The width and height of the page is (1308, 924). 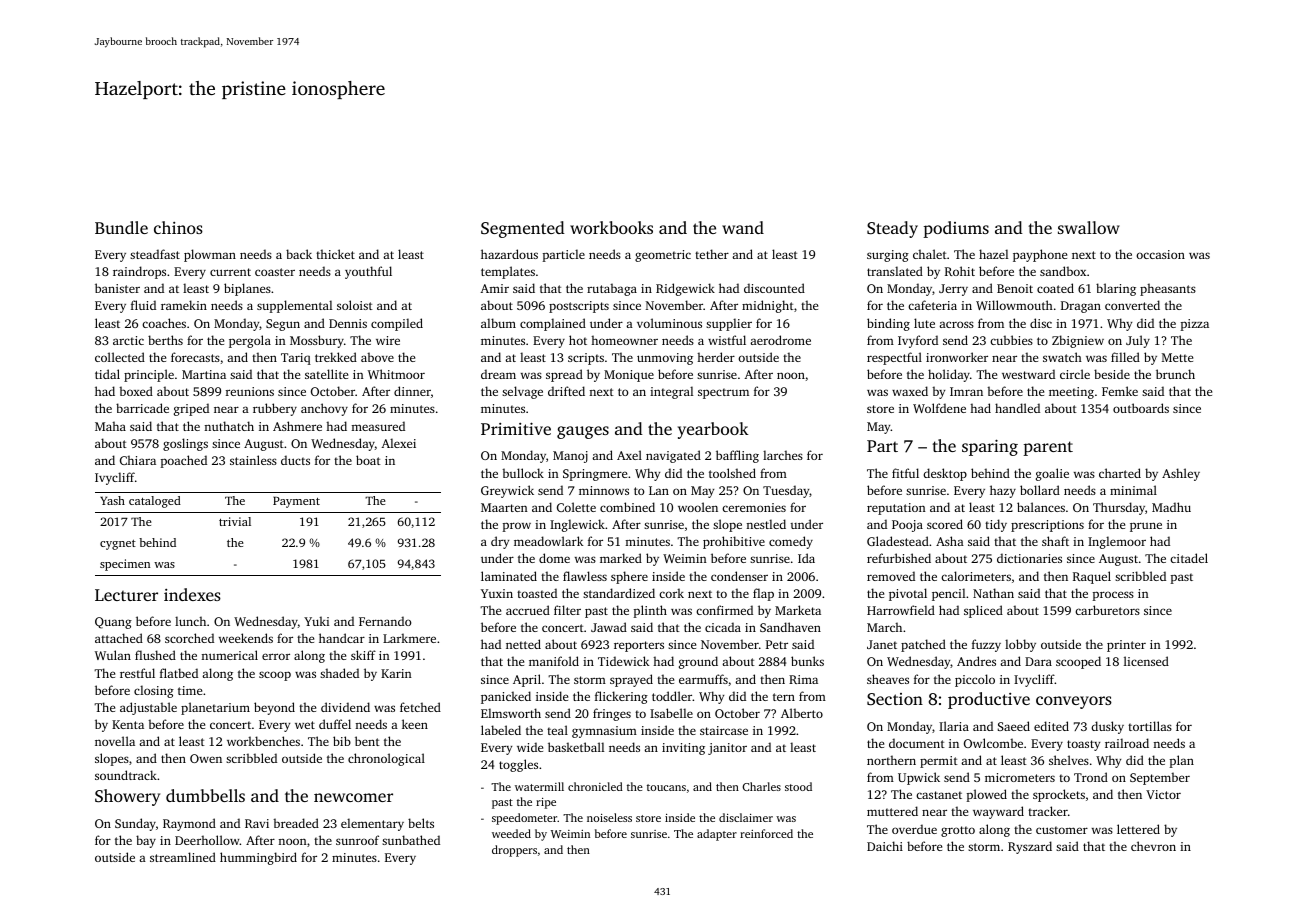 What do you see at coordinates (378, 426) in the page?
I see `measured` at bounding box center [378, 426].
